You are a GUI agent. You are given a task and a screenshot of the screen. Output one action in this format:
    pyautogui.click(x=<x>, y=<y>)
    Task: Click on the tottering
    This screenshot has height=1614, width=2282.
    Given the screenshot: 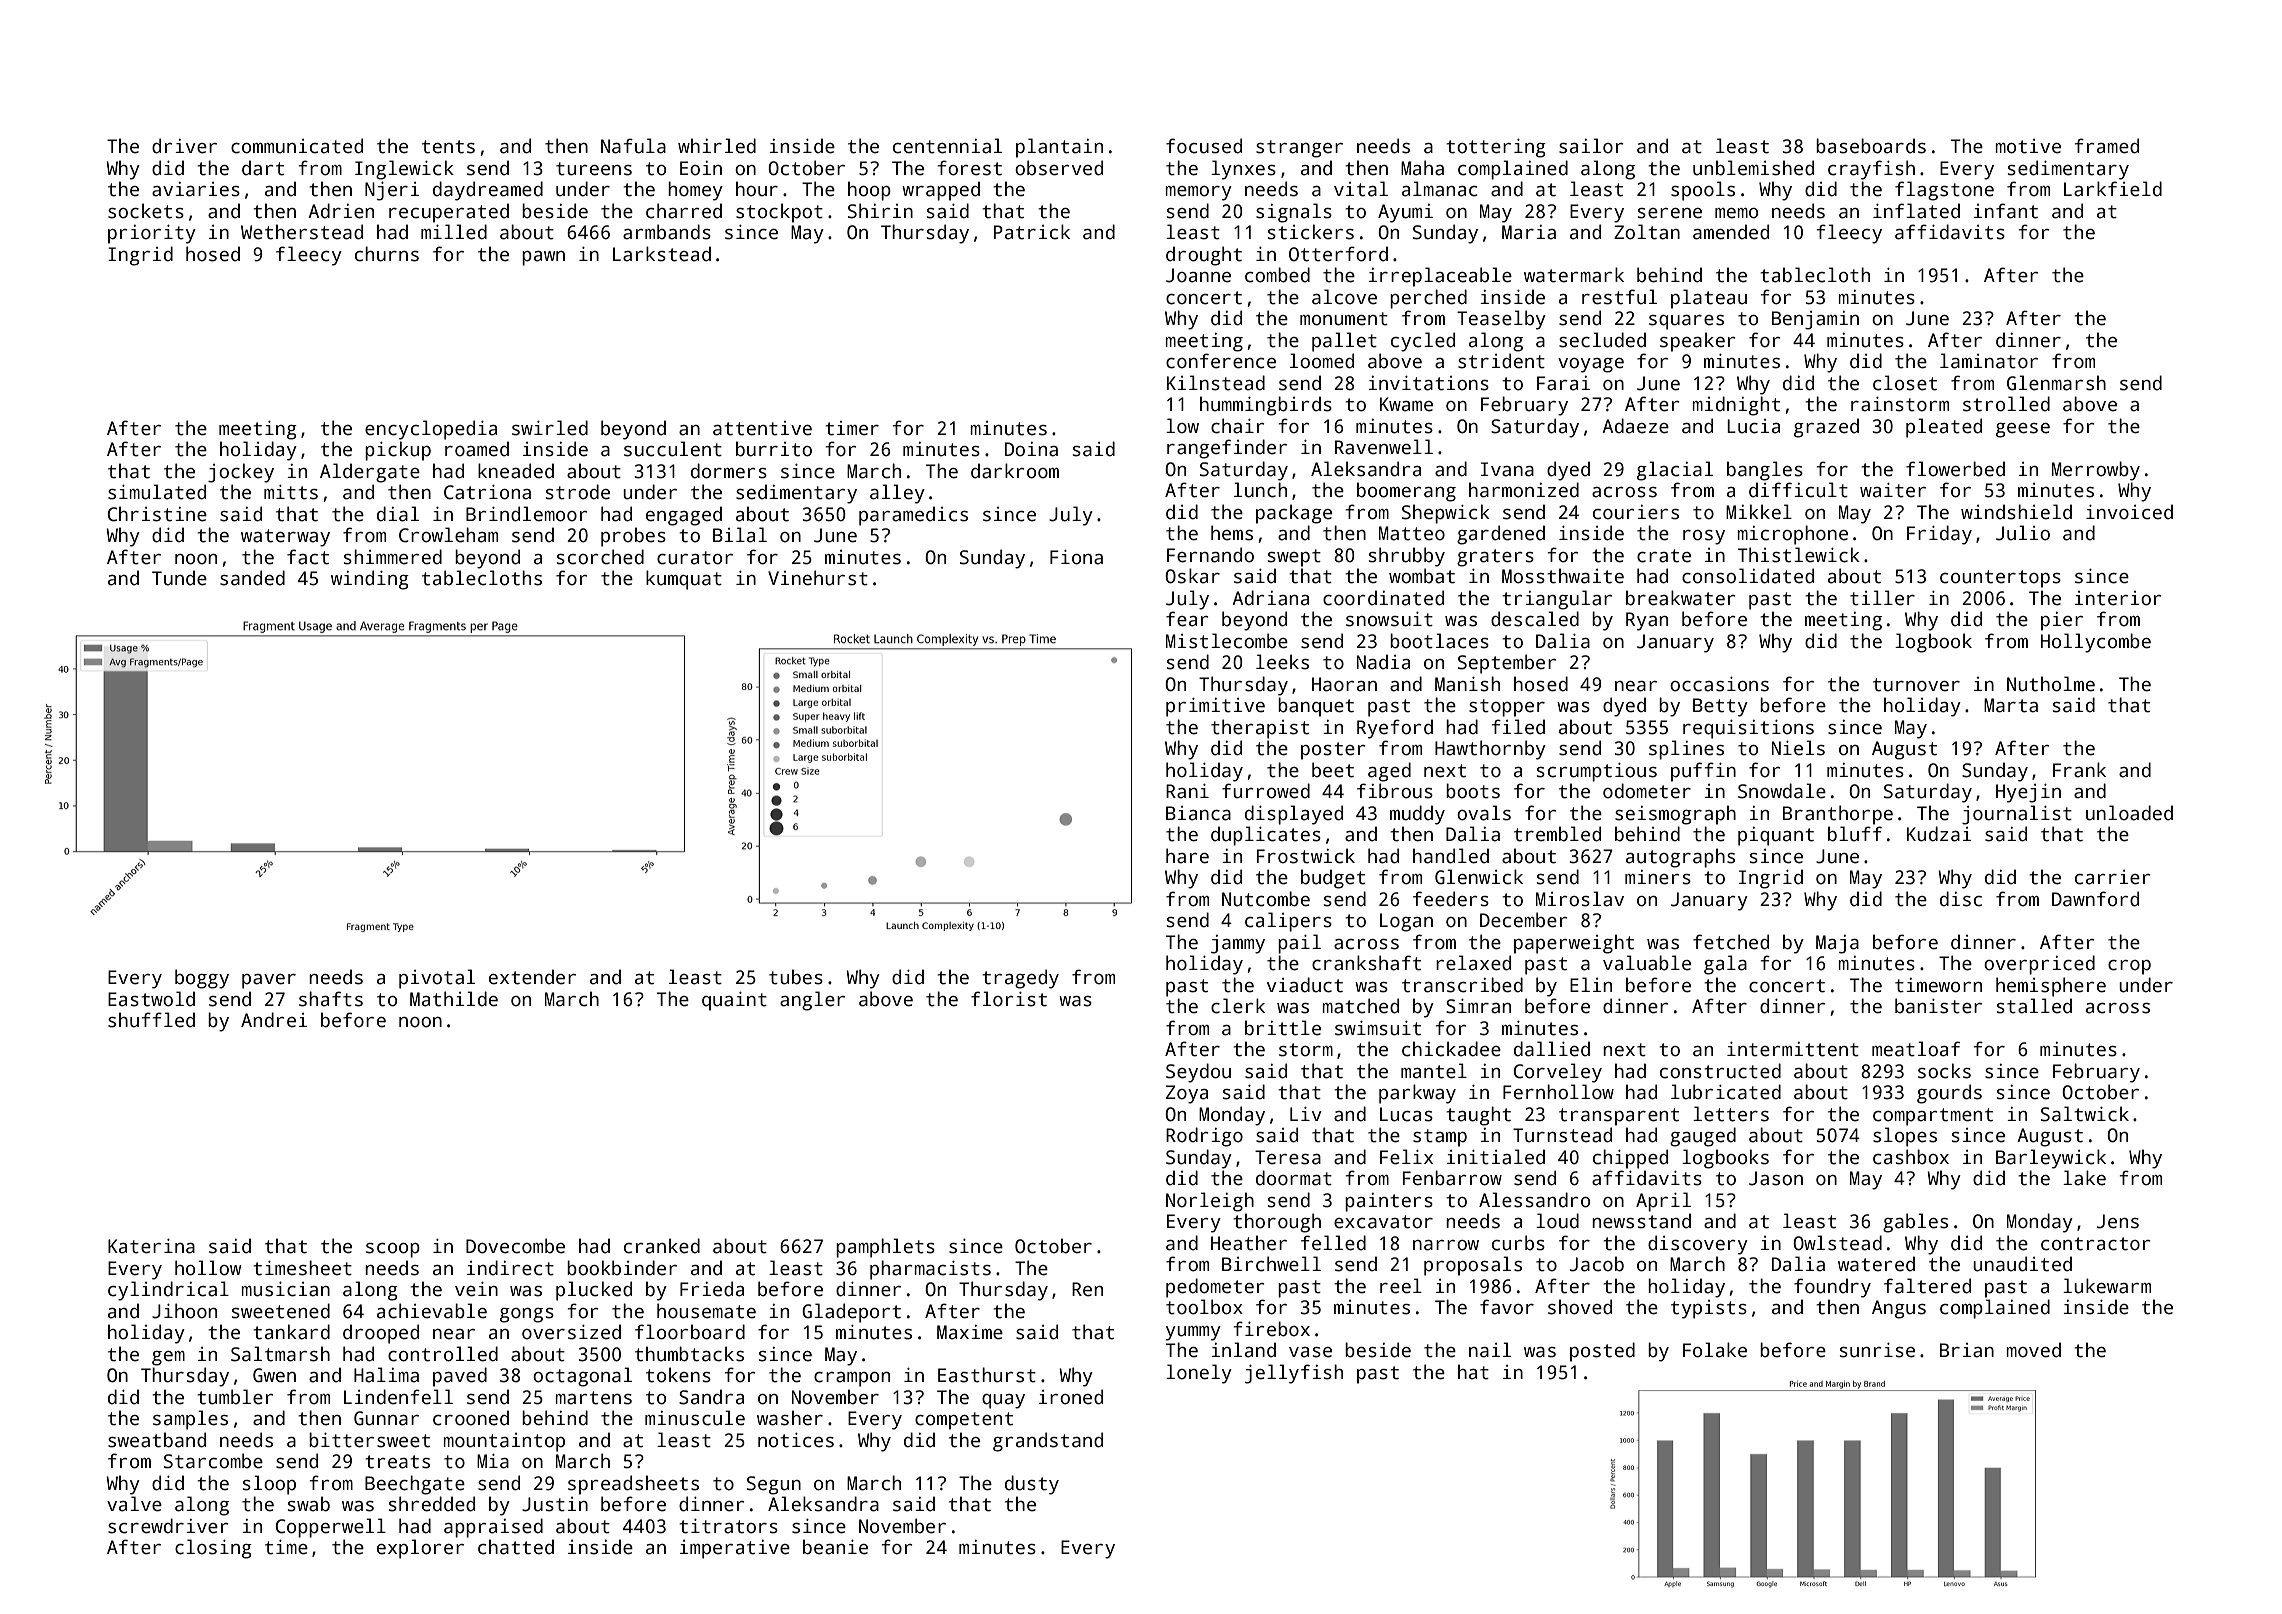 What is the action you would take?
    pyautogui.click(x=1496, y=148)
